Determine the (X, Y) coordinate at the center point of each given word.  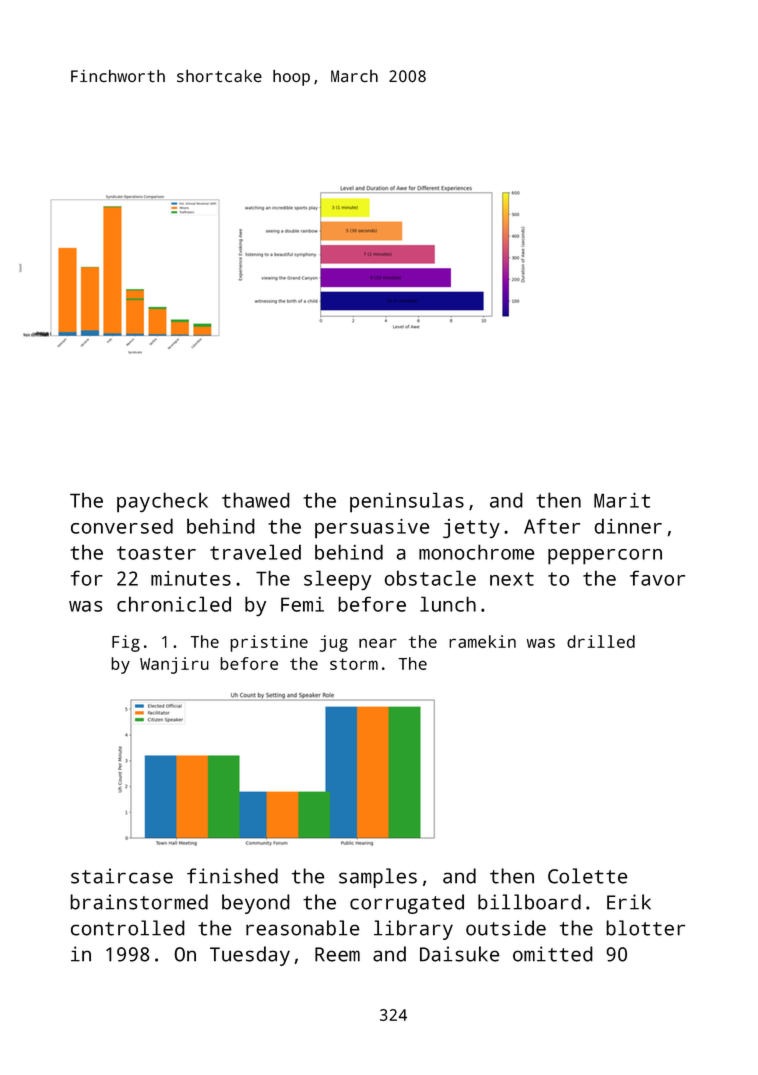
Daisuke (460, 954)
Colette (588, 876)
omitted (553, 954)
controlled (128, 928)
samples (378, 878)
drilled (601, 641)
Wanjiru (174, 665)
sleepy (337, 580)
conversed (122, 526)
